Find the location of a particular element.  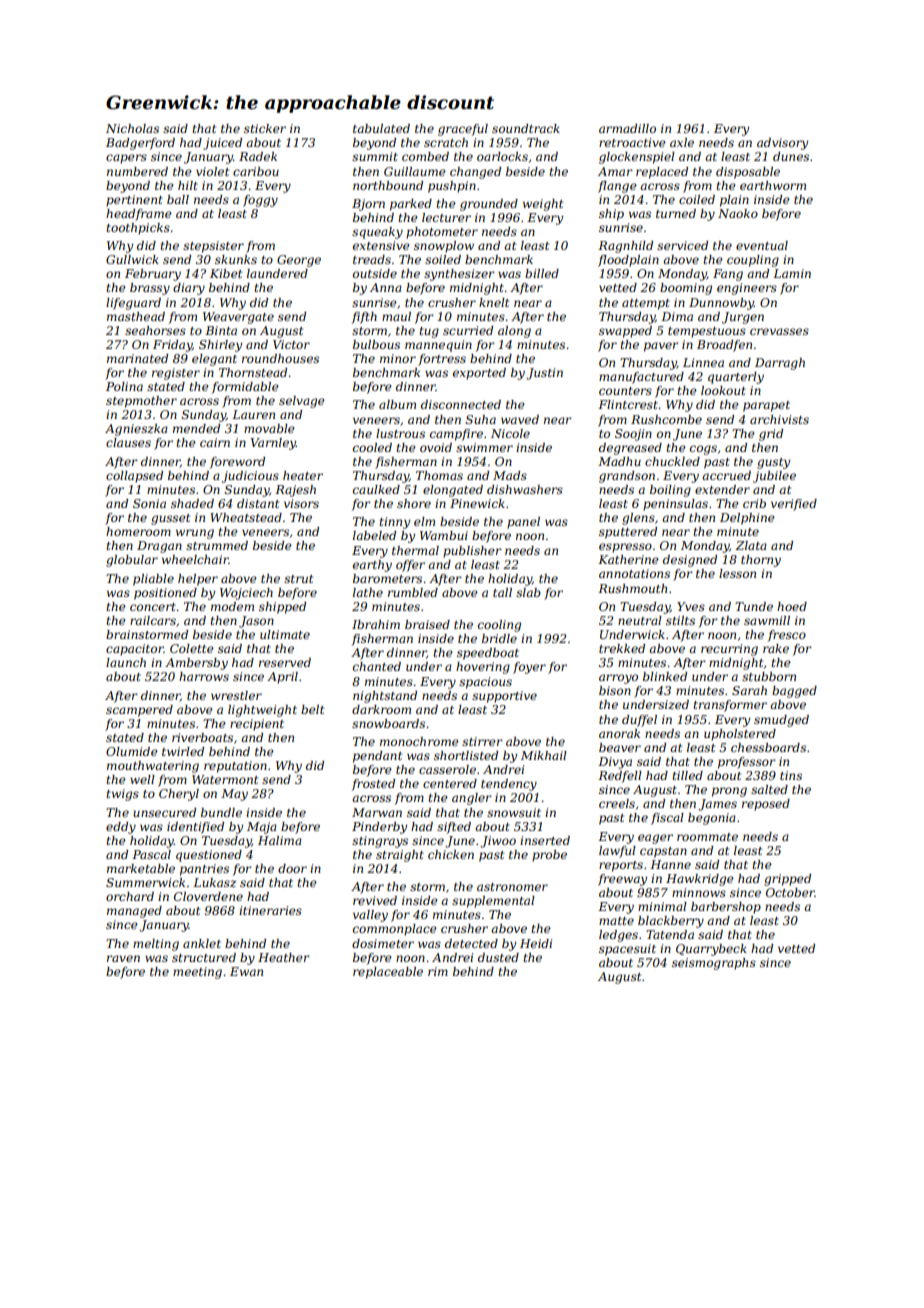

turned is located at coordinates (676, 213).
